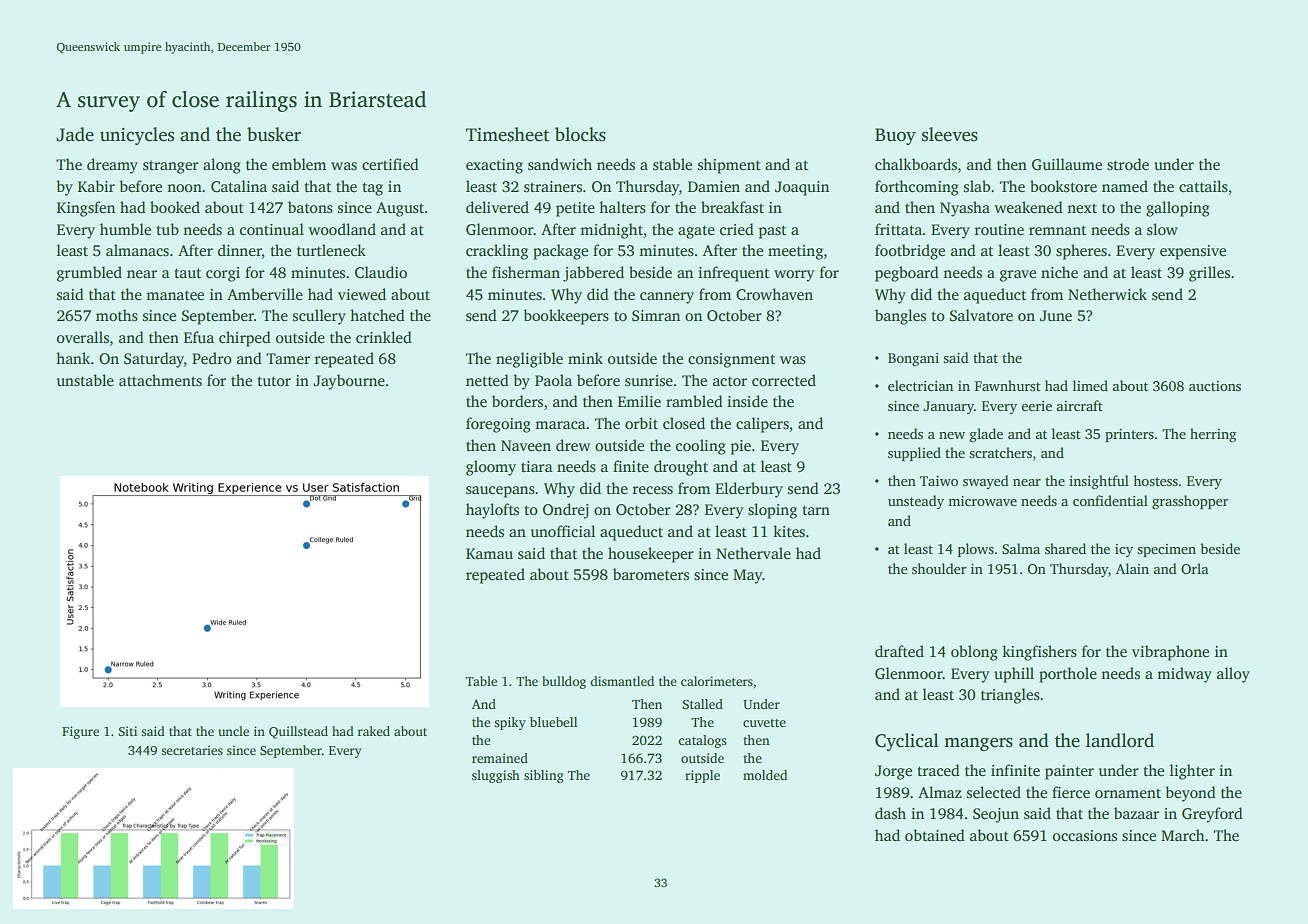 This screenshot has height=924, width=1308. I want to click on sleeves, so click(950, 134).
